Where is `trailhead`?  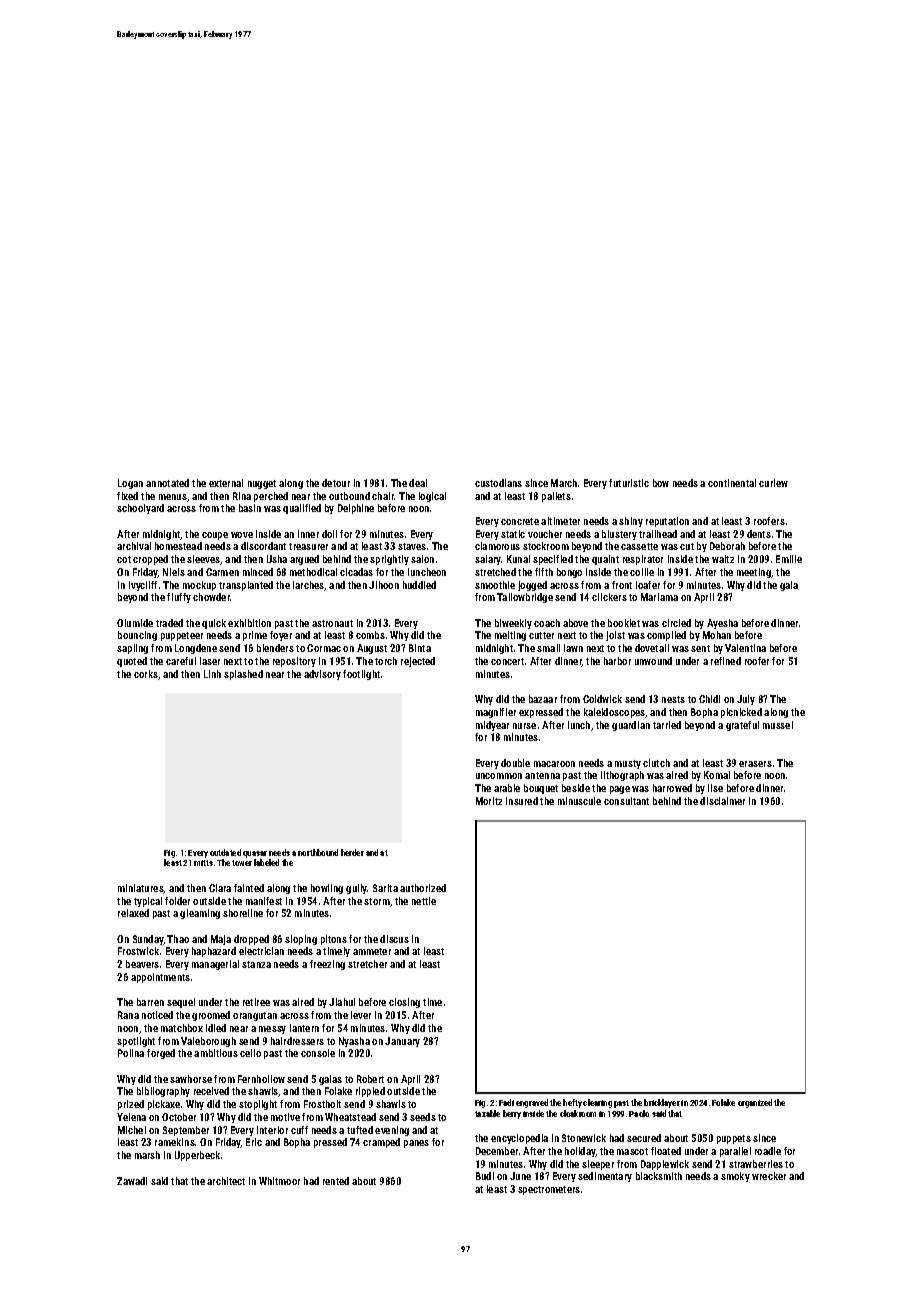
trailhead is located at coordinates (658, 534).
